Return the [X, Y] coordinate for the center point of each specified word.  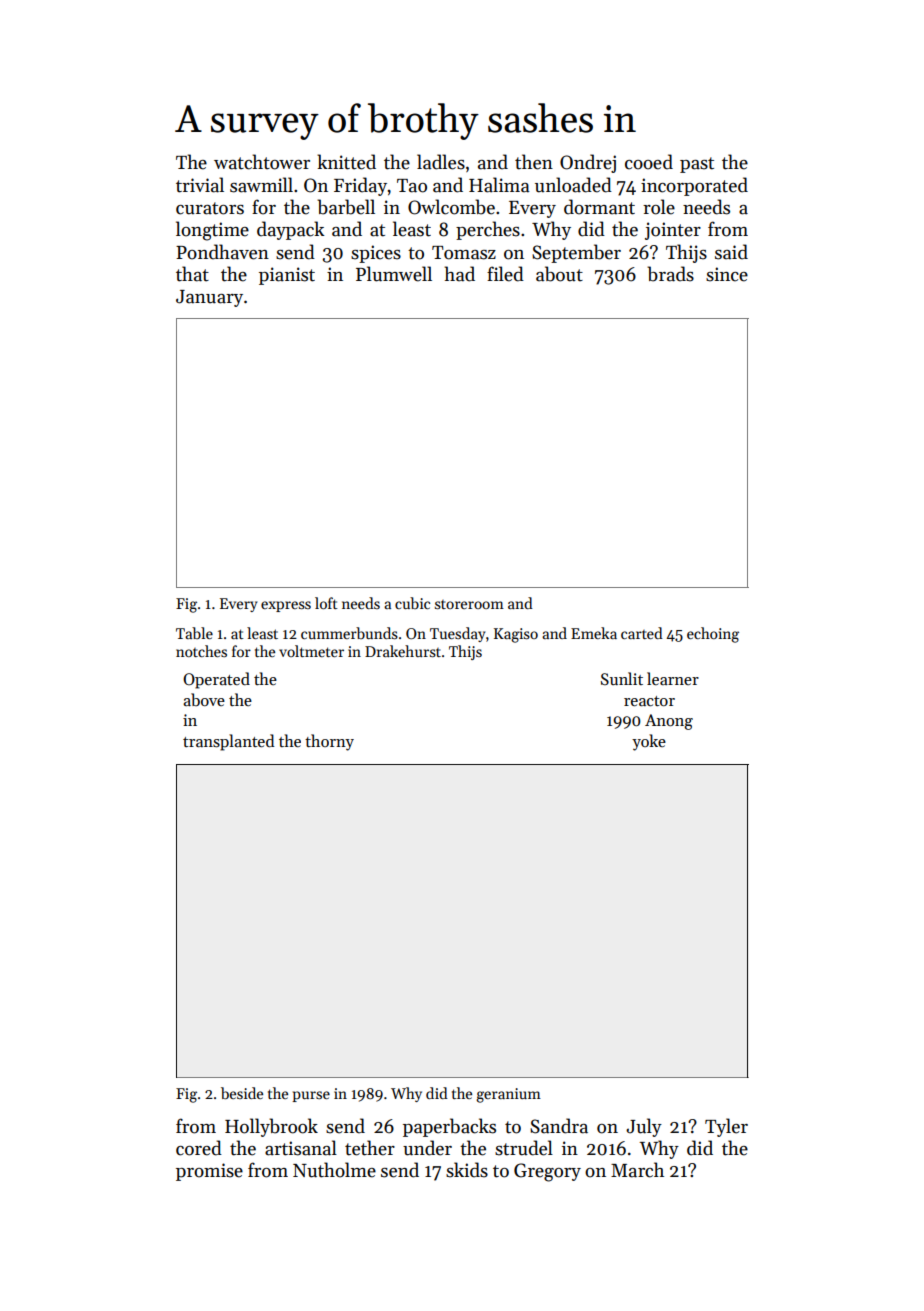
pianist [287, 276]
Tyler [726, 1127]
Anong [669, 722]
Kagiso [516, 635]
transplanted [229, 742]
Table [194, 633]
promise [209, 1172]
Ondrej [588, 163]
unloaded [573, 185]
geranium [508, 1095]
